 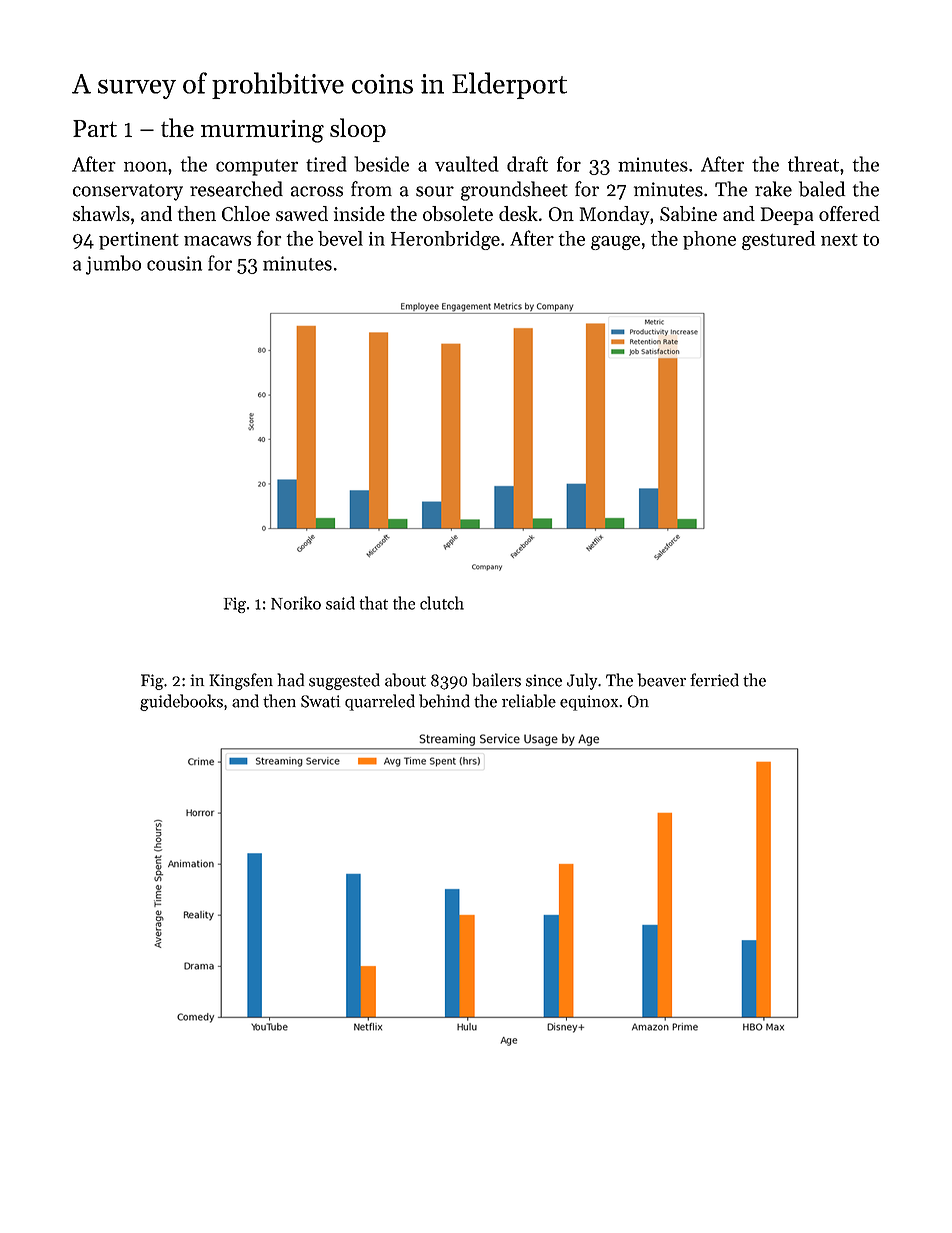 What do you see at coordinates (445, 240) in the page?
I see `Heronbridge` at bounding box center [445, 240].
